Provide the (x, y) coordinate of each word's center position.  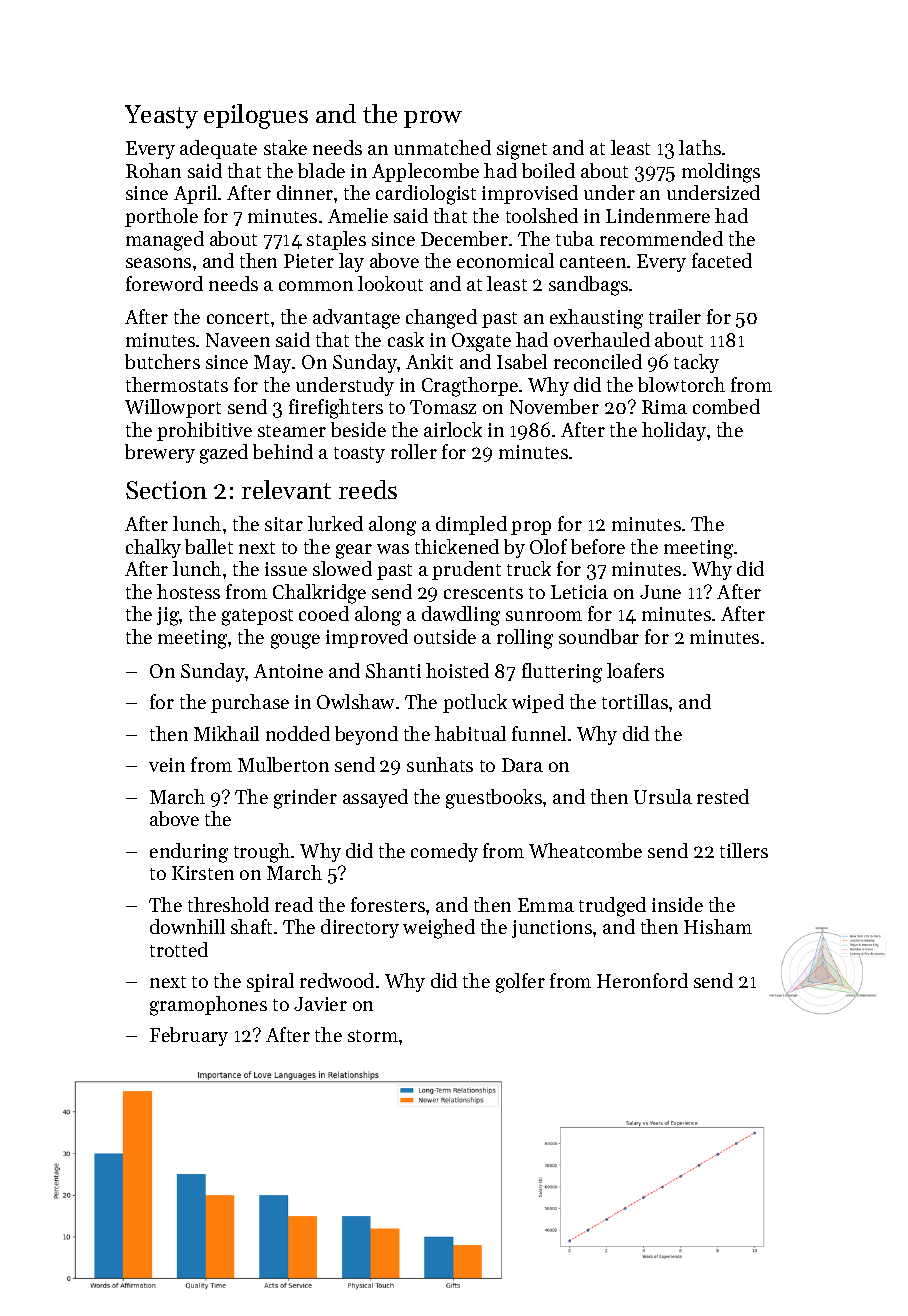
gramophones (208, 1006)
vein (167, 765)
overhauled (602, 339)
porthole (161, 217)
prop (531, 528)
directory (360, 928)
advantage (356, 319)
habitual (470, 733)
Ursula (663, 796)
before (598, 546)
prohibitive (204, 431)
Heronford (642, 980)
